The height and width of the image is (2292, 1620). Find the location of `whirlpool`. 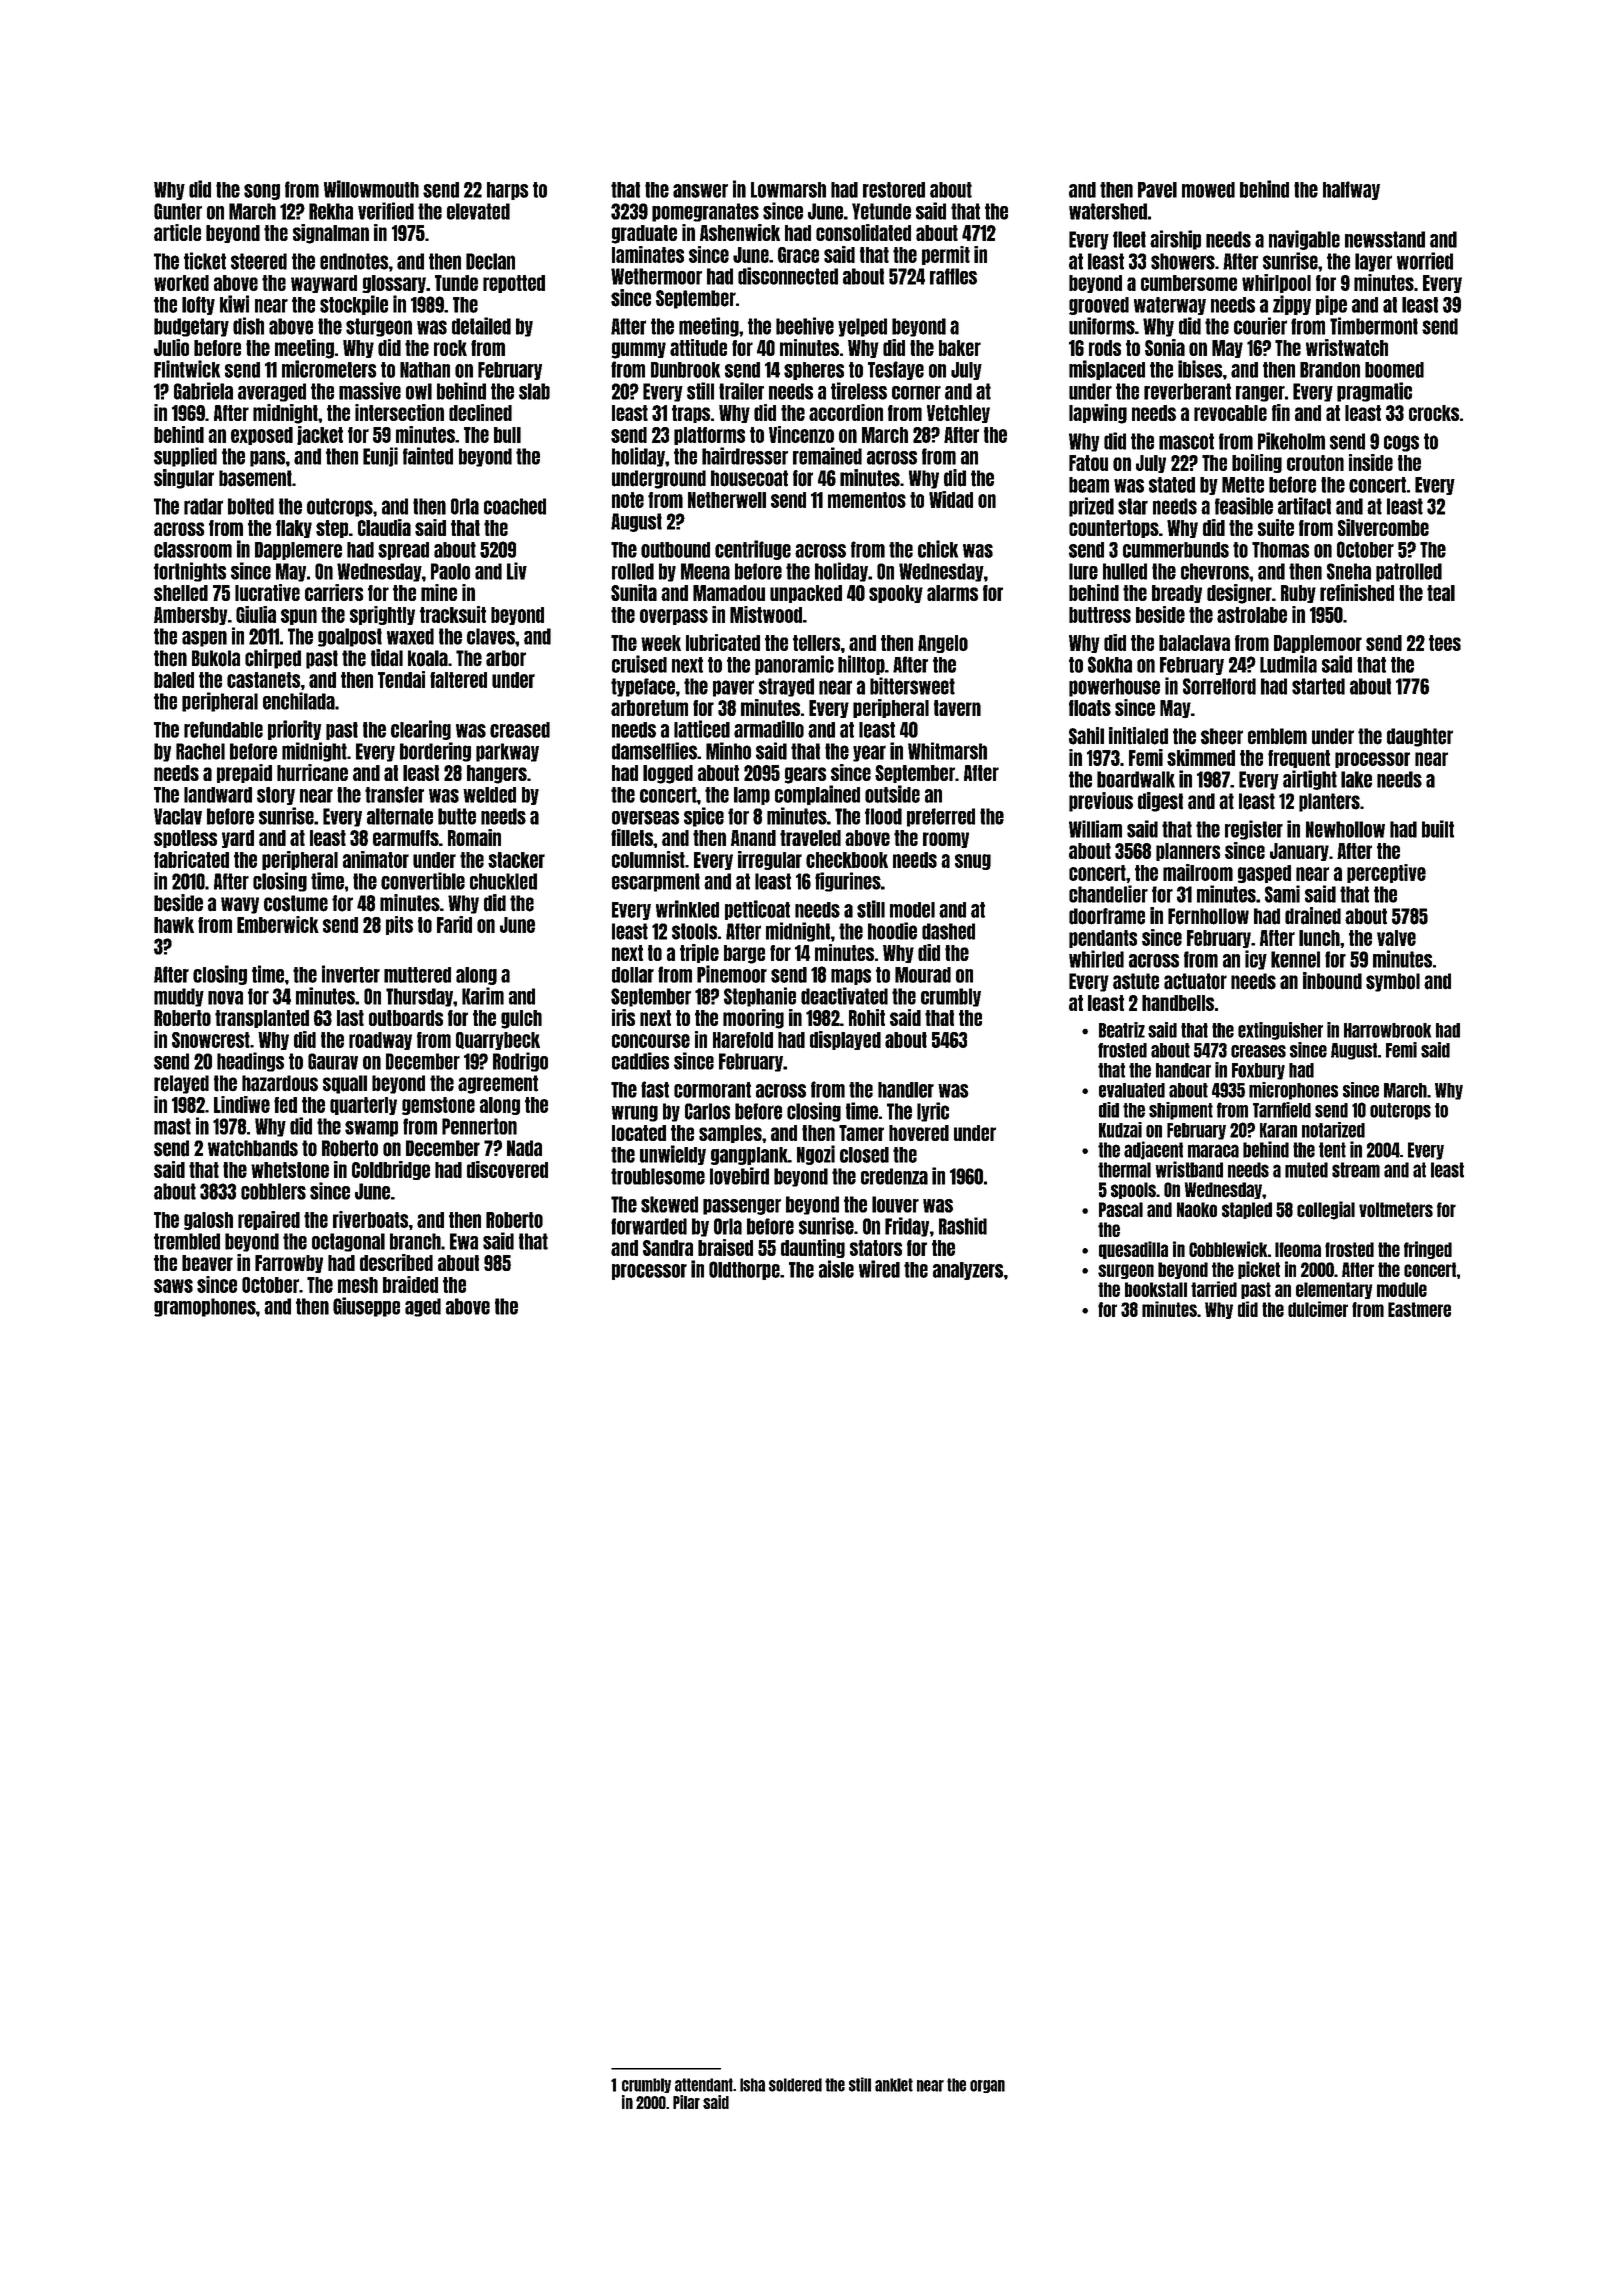

whirlpool is located at coordinates (1276, 283).
